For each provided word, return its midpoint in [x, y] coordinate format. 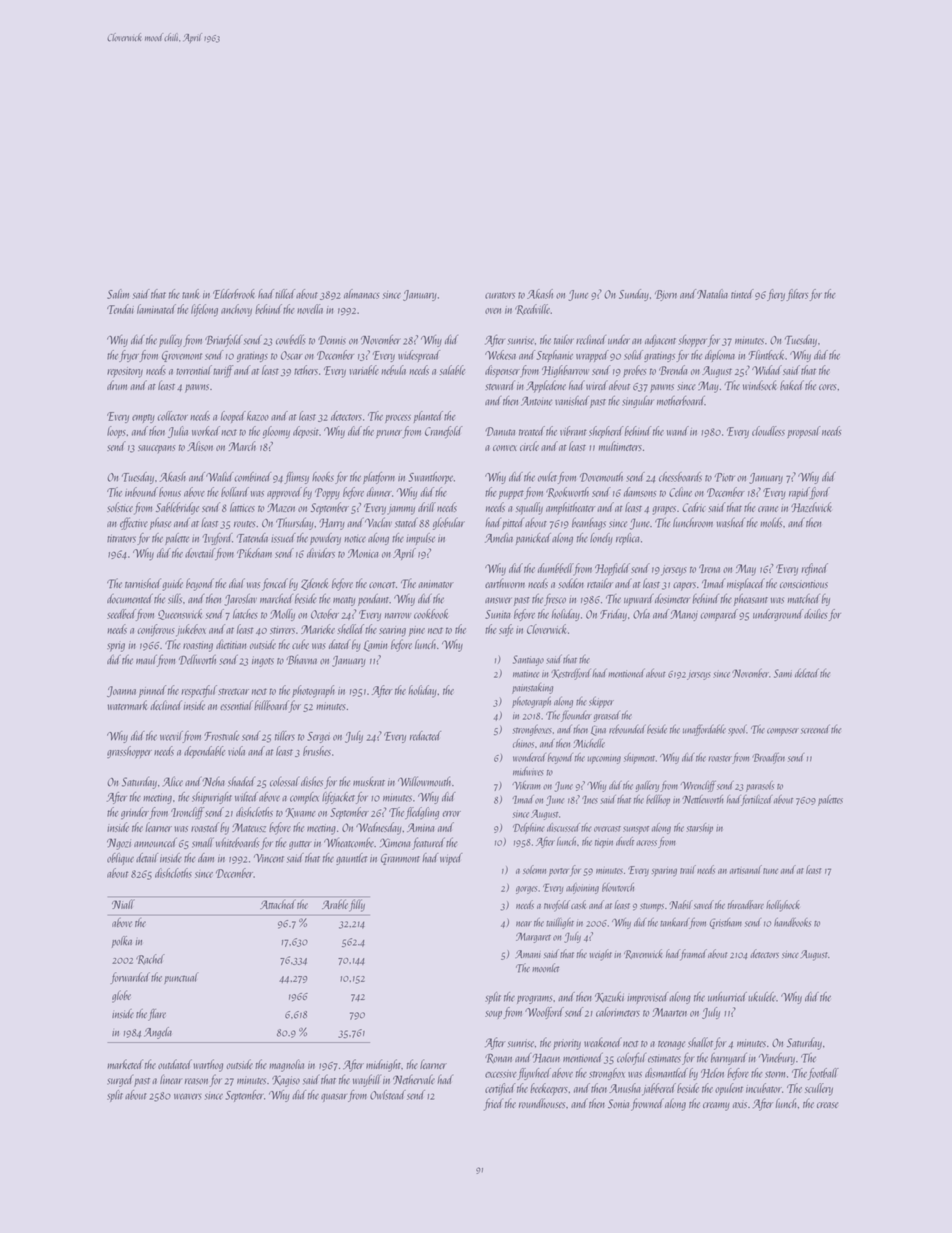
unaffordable [704, 730]
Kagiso [286, 1081]
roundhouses [542, 1103]
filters [797, 295]
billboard [271, 705]
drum [117, 385]
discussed [563, 827]
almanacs [362, 294]
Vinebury [777, 1059]
